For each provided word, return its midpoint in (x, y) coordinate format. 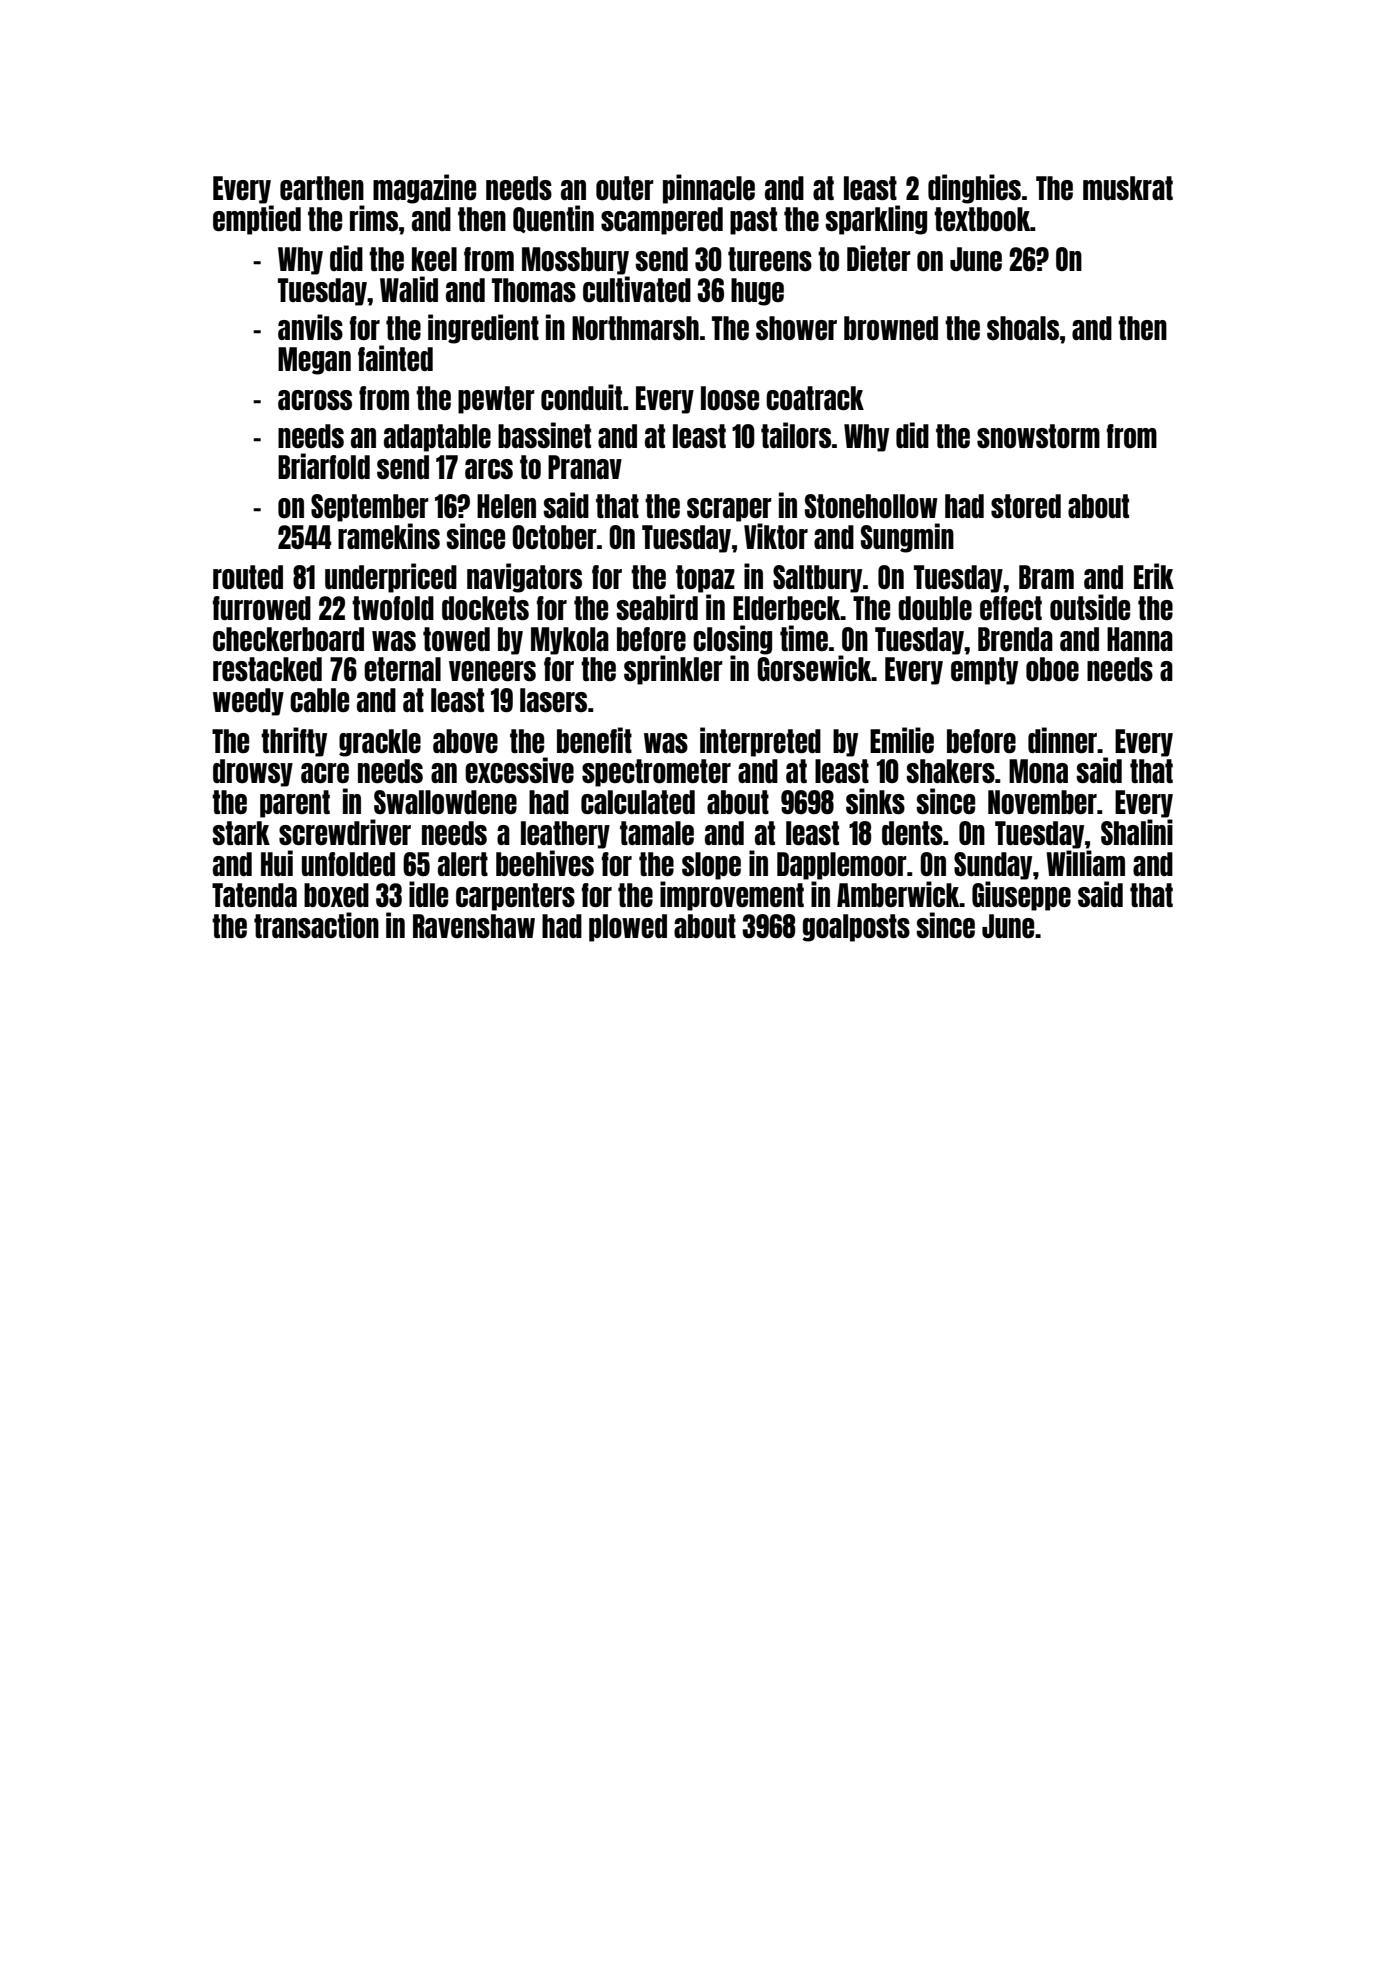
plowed (628, 928)
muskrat (1128, 188)
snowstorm (1038, 436)
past (753, 221)
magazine (424, 189)
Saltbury (817, 579)
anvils (310, 327)
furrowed (262, 608)
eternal (402, 669)
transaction (316, 925)
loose (730, 398)
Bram (1046, 577)
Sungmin (907, 538)
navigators (524, 578)
